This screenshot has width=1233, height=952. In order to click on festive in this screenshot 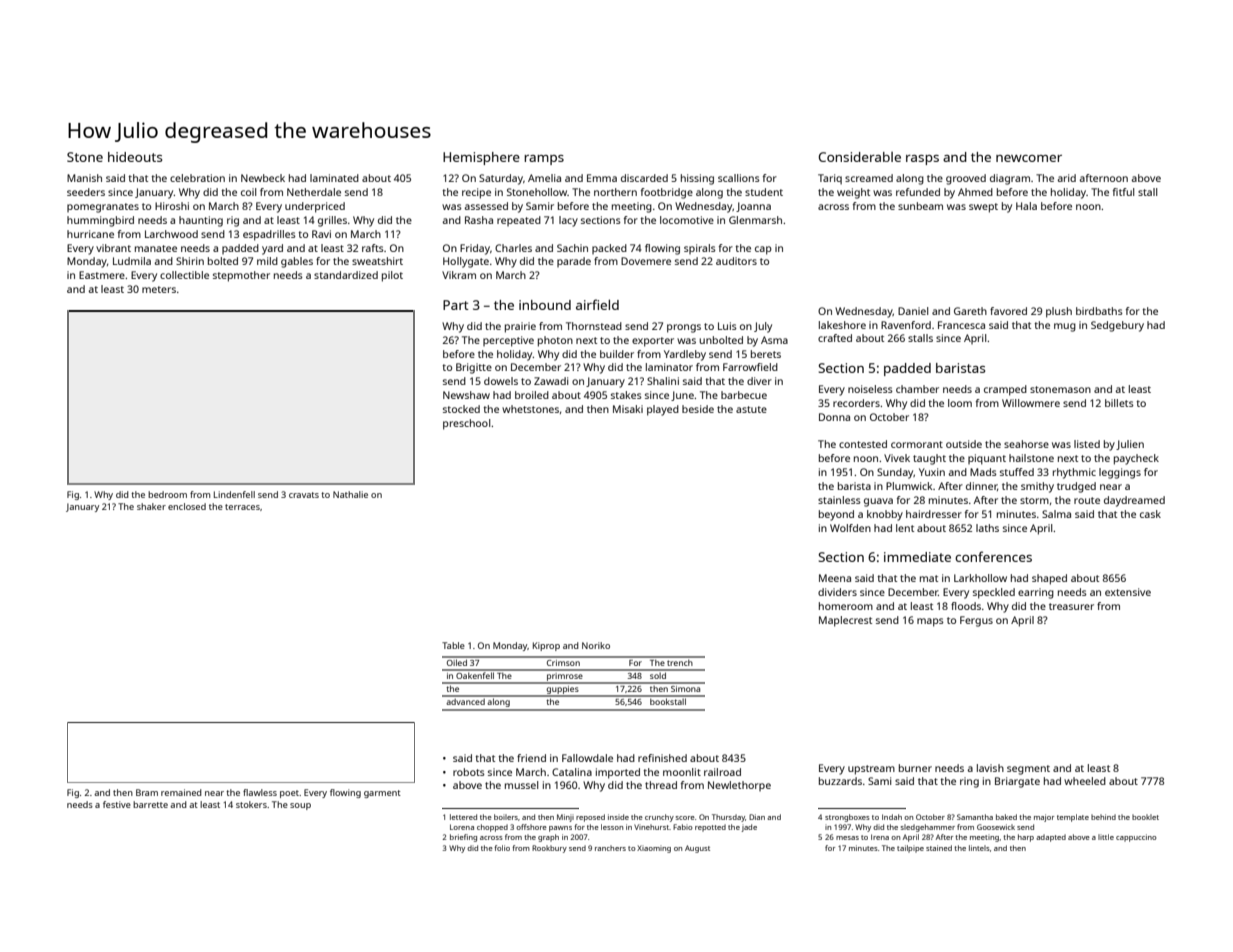, I will do `click(117, 804)`.
